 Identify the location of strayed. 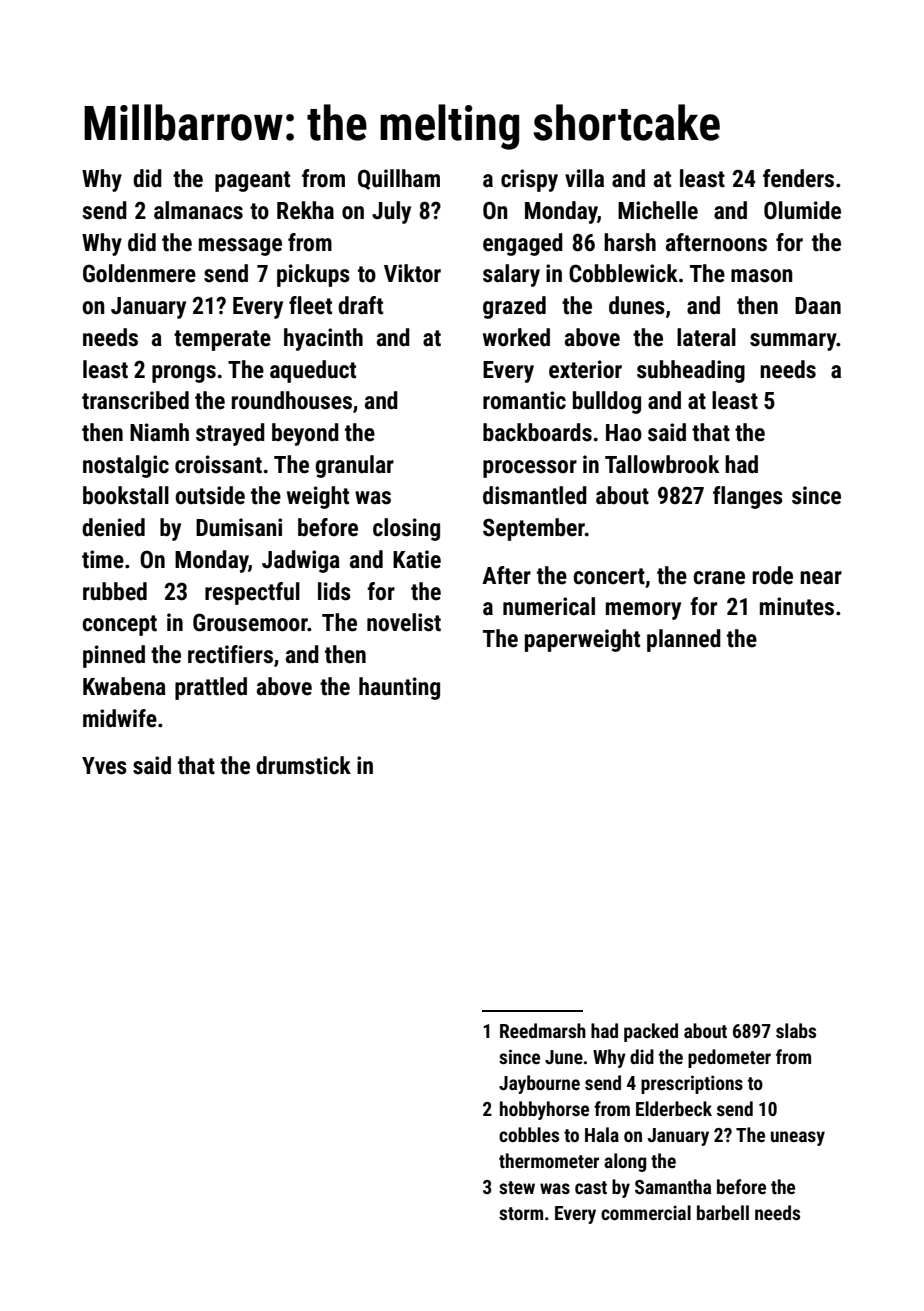
(230, 434).
